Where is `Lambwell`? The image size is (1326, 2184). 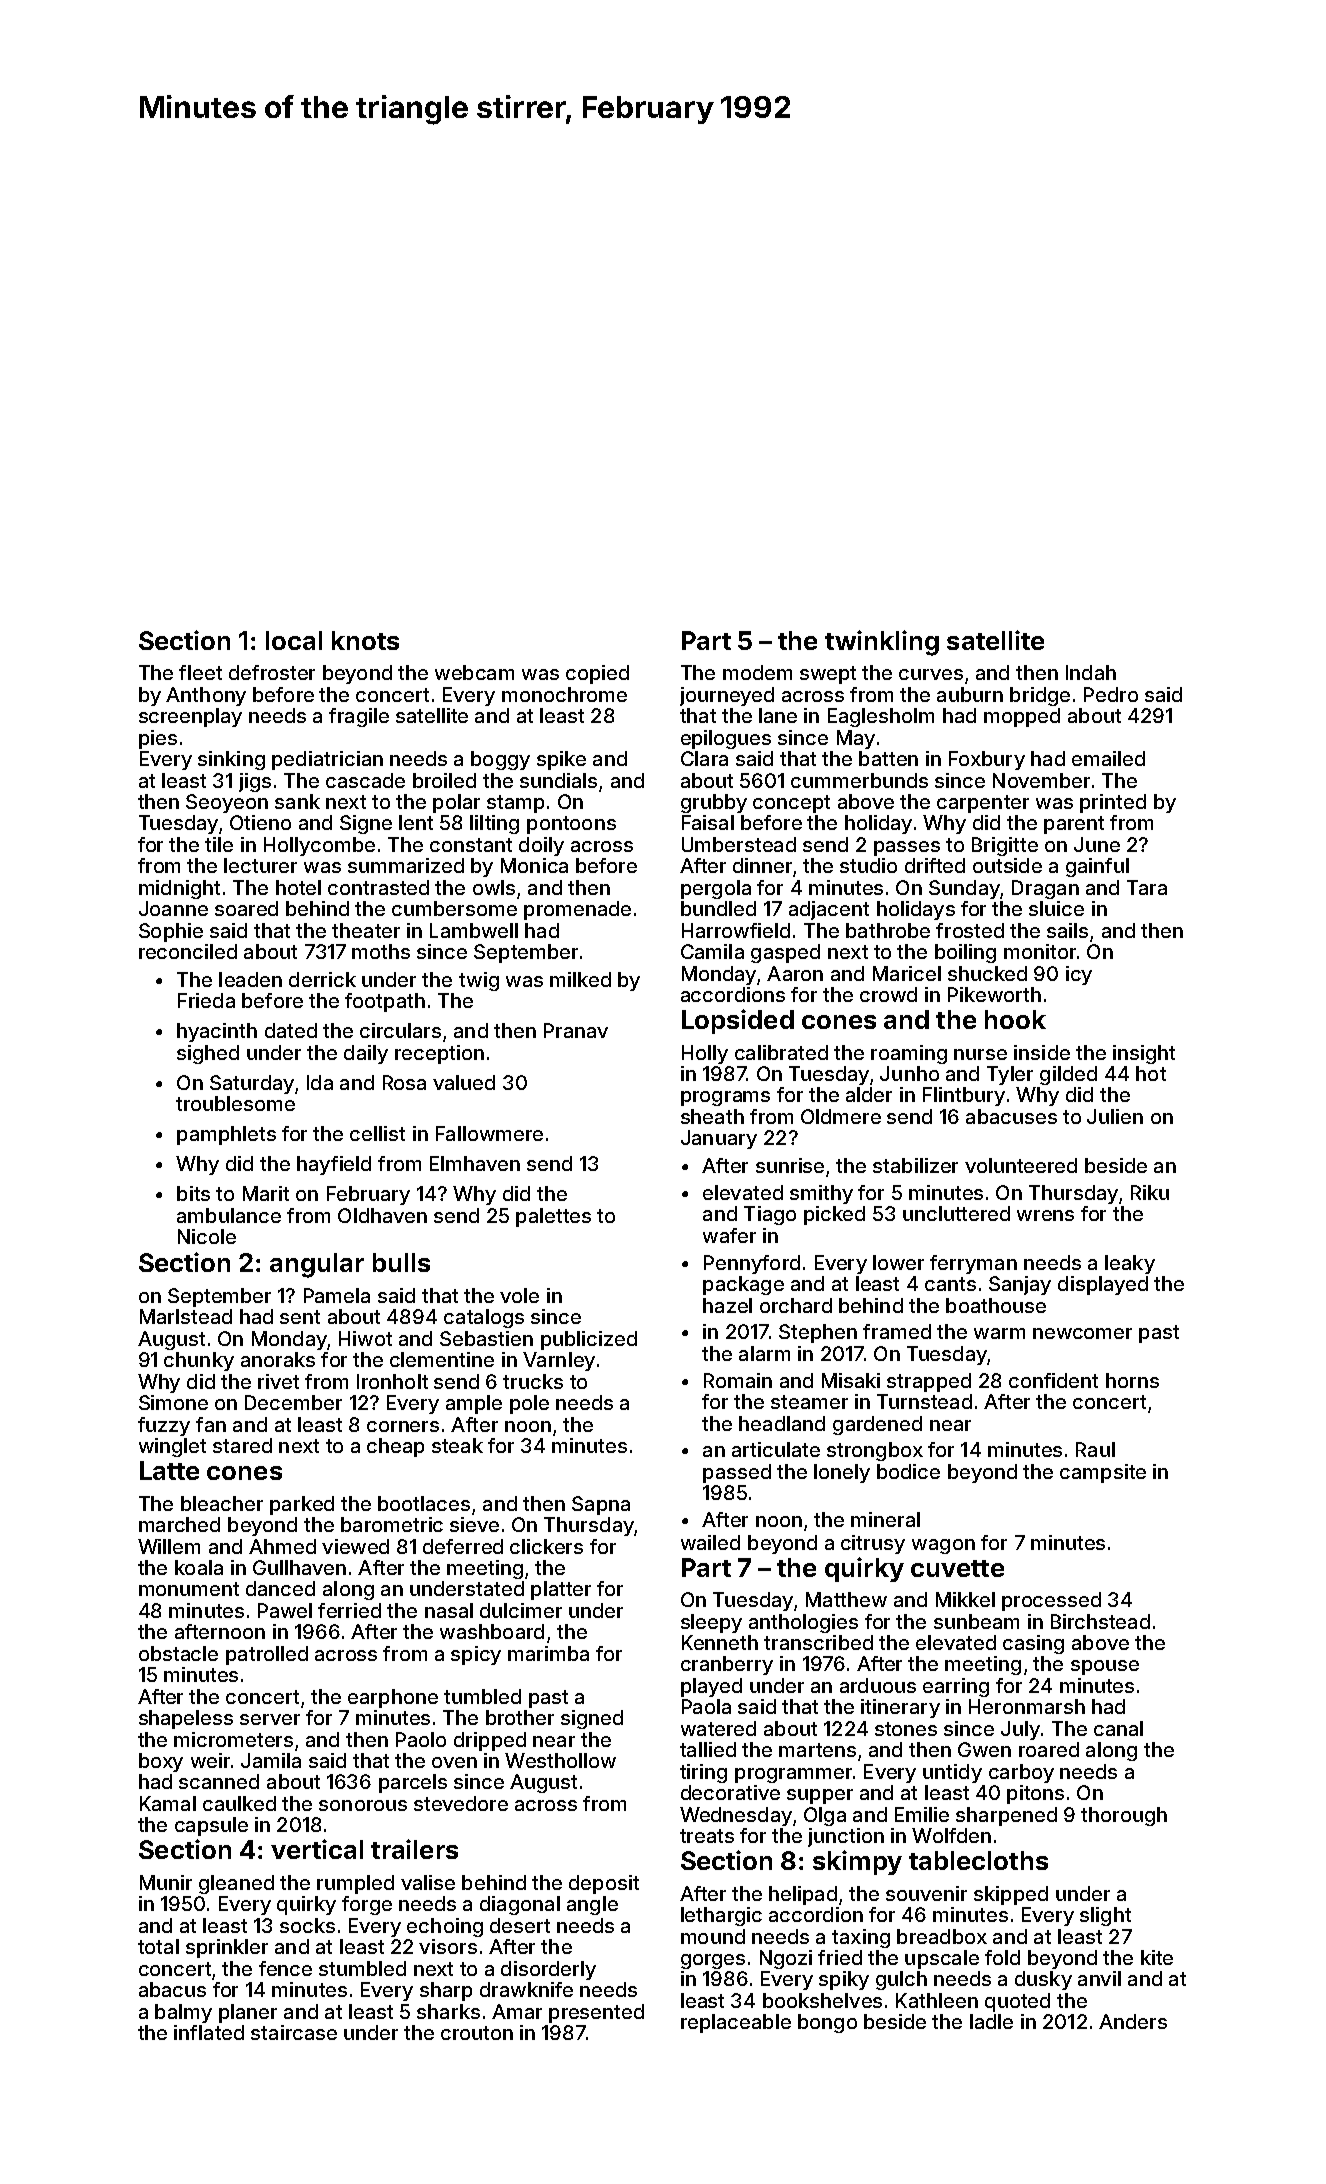
Lambwell is located at coordinates (474, 930).
